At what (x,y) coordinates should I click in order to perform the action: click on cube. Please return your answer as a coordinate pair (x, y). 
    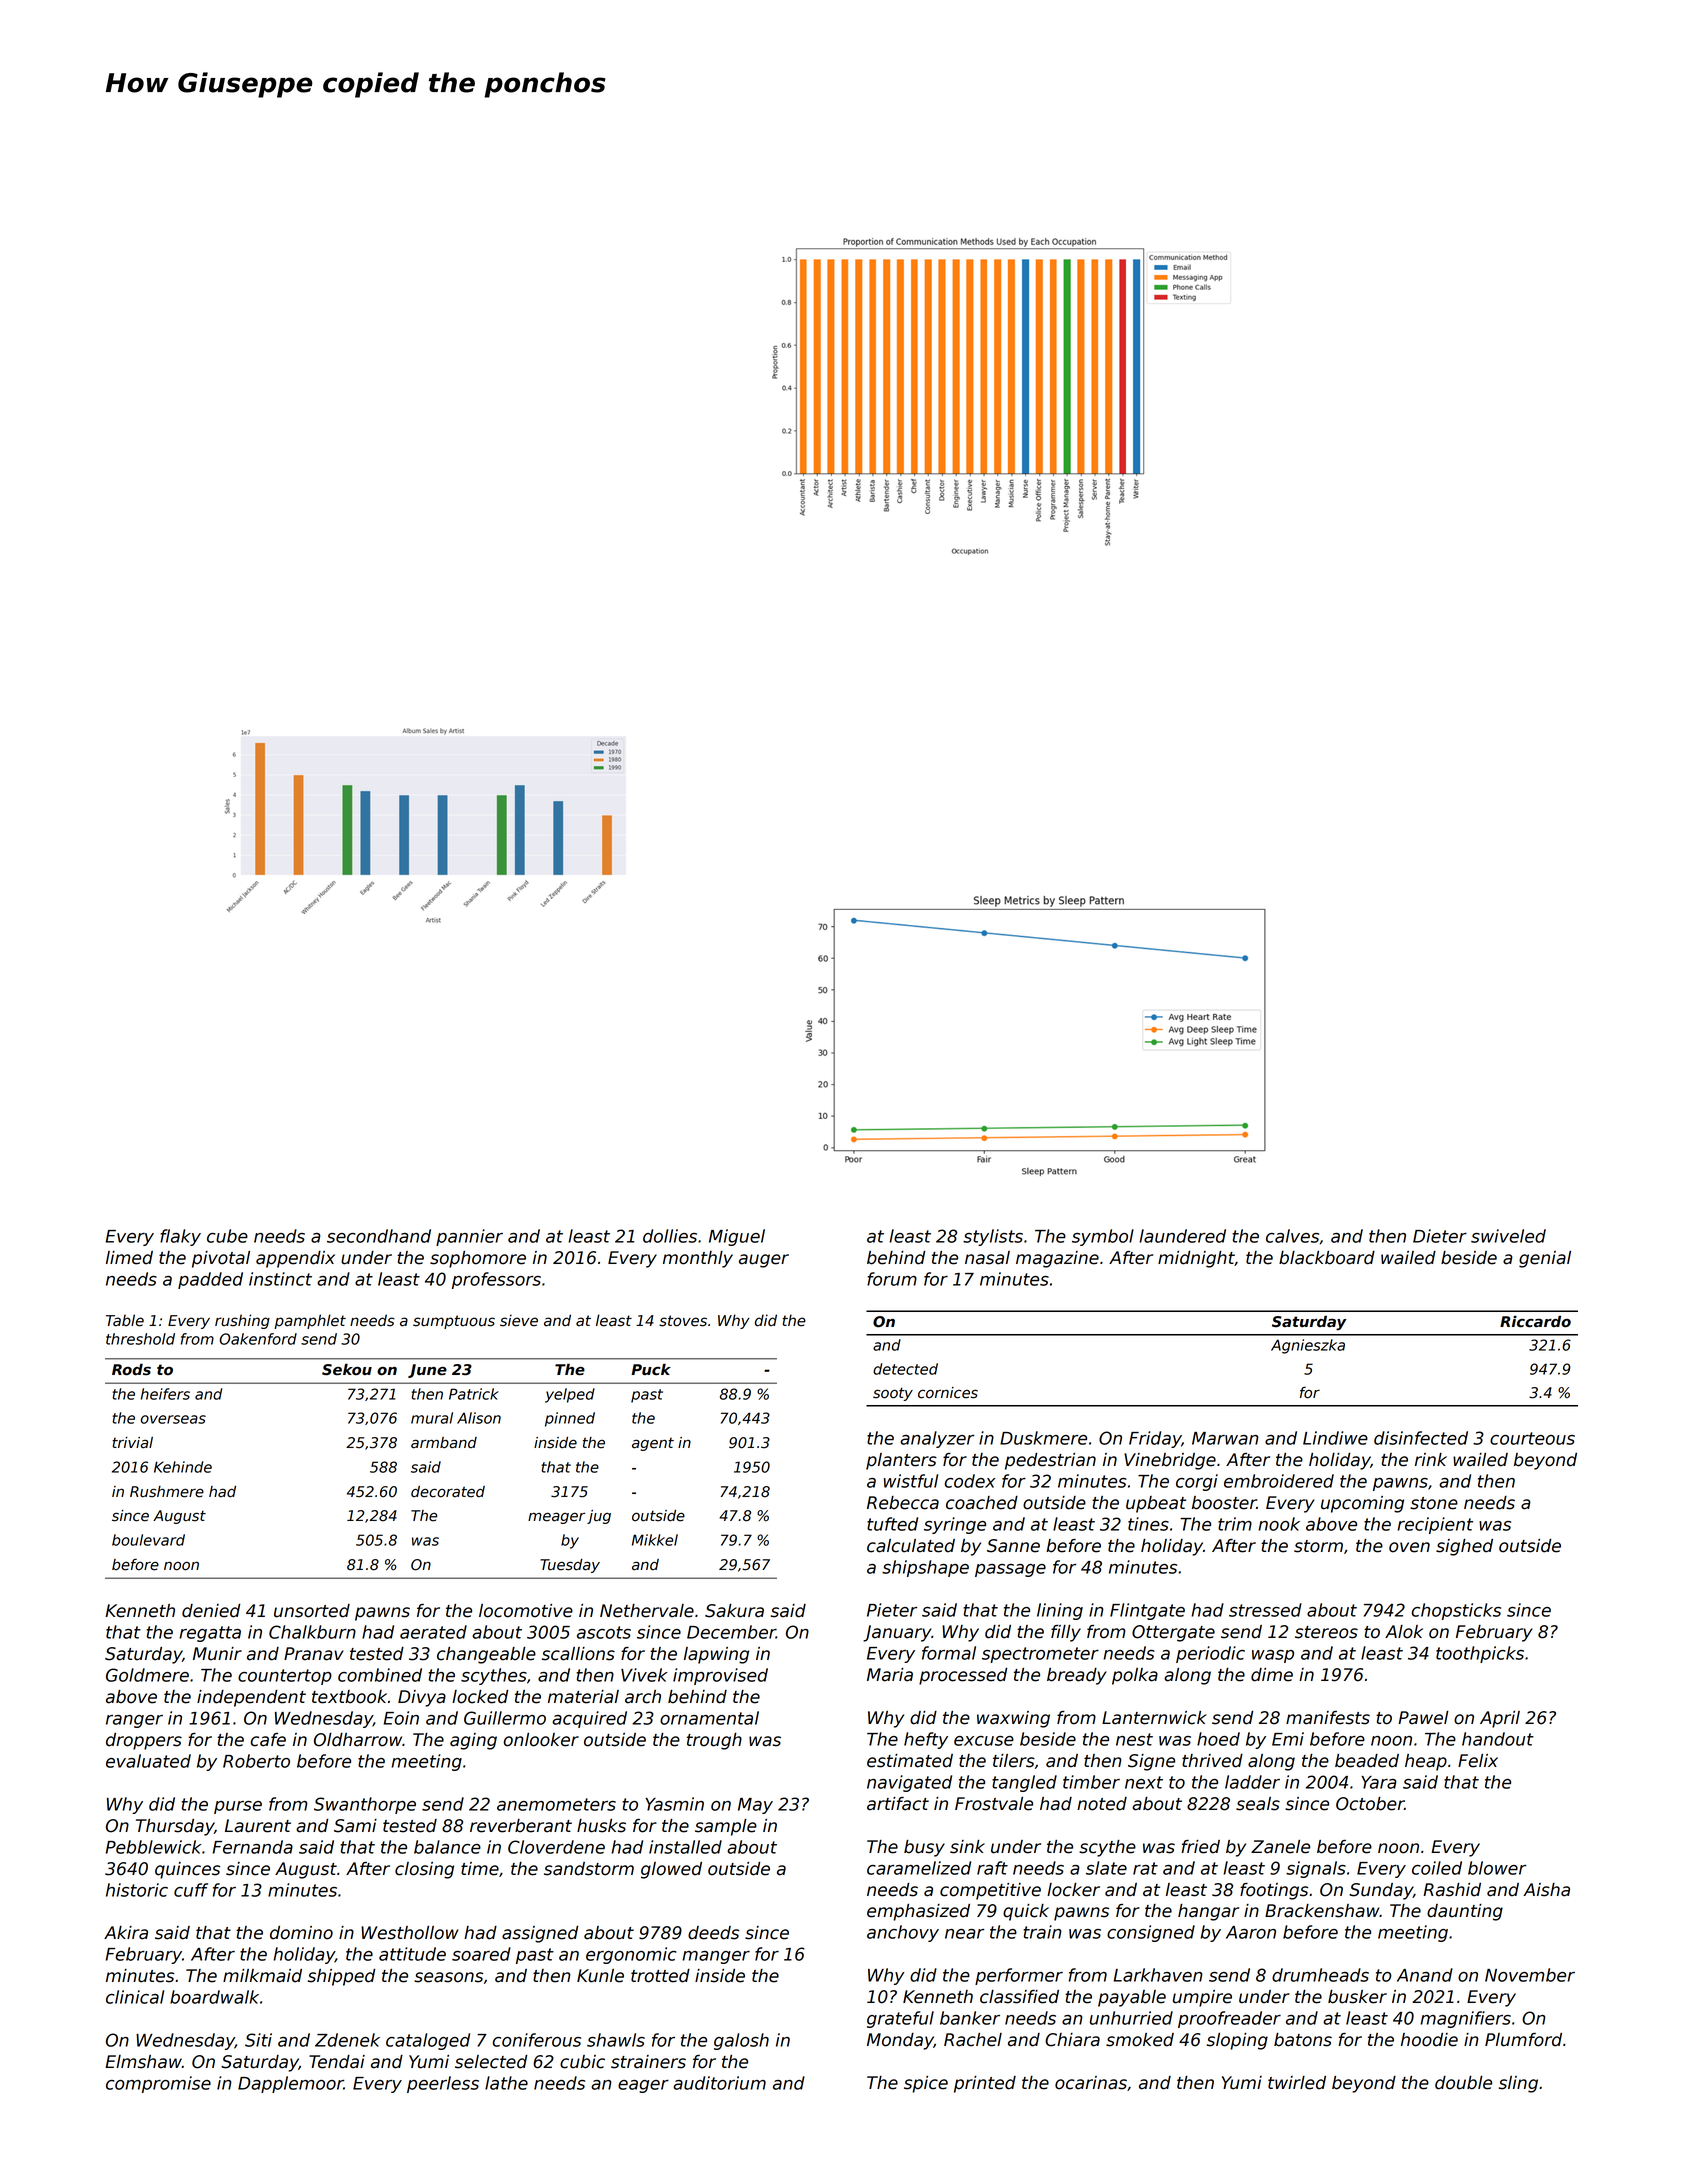
    Looking at the image, I should click on (227, 1236).
